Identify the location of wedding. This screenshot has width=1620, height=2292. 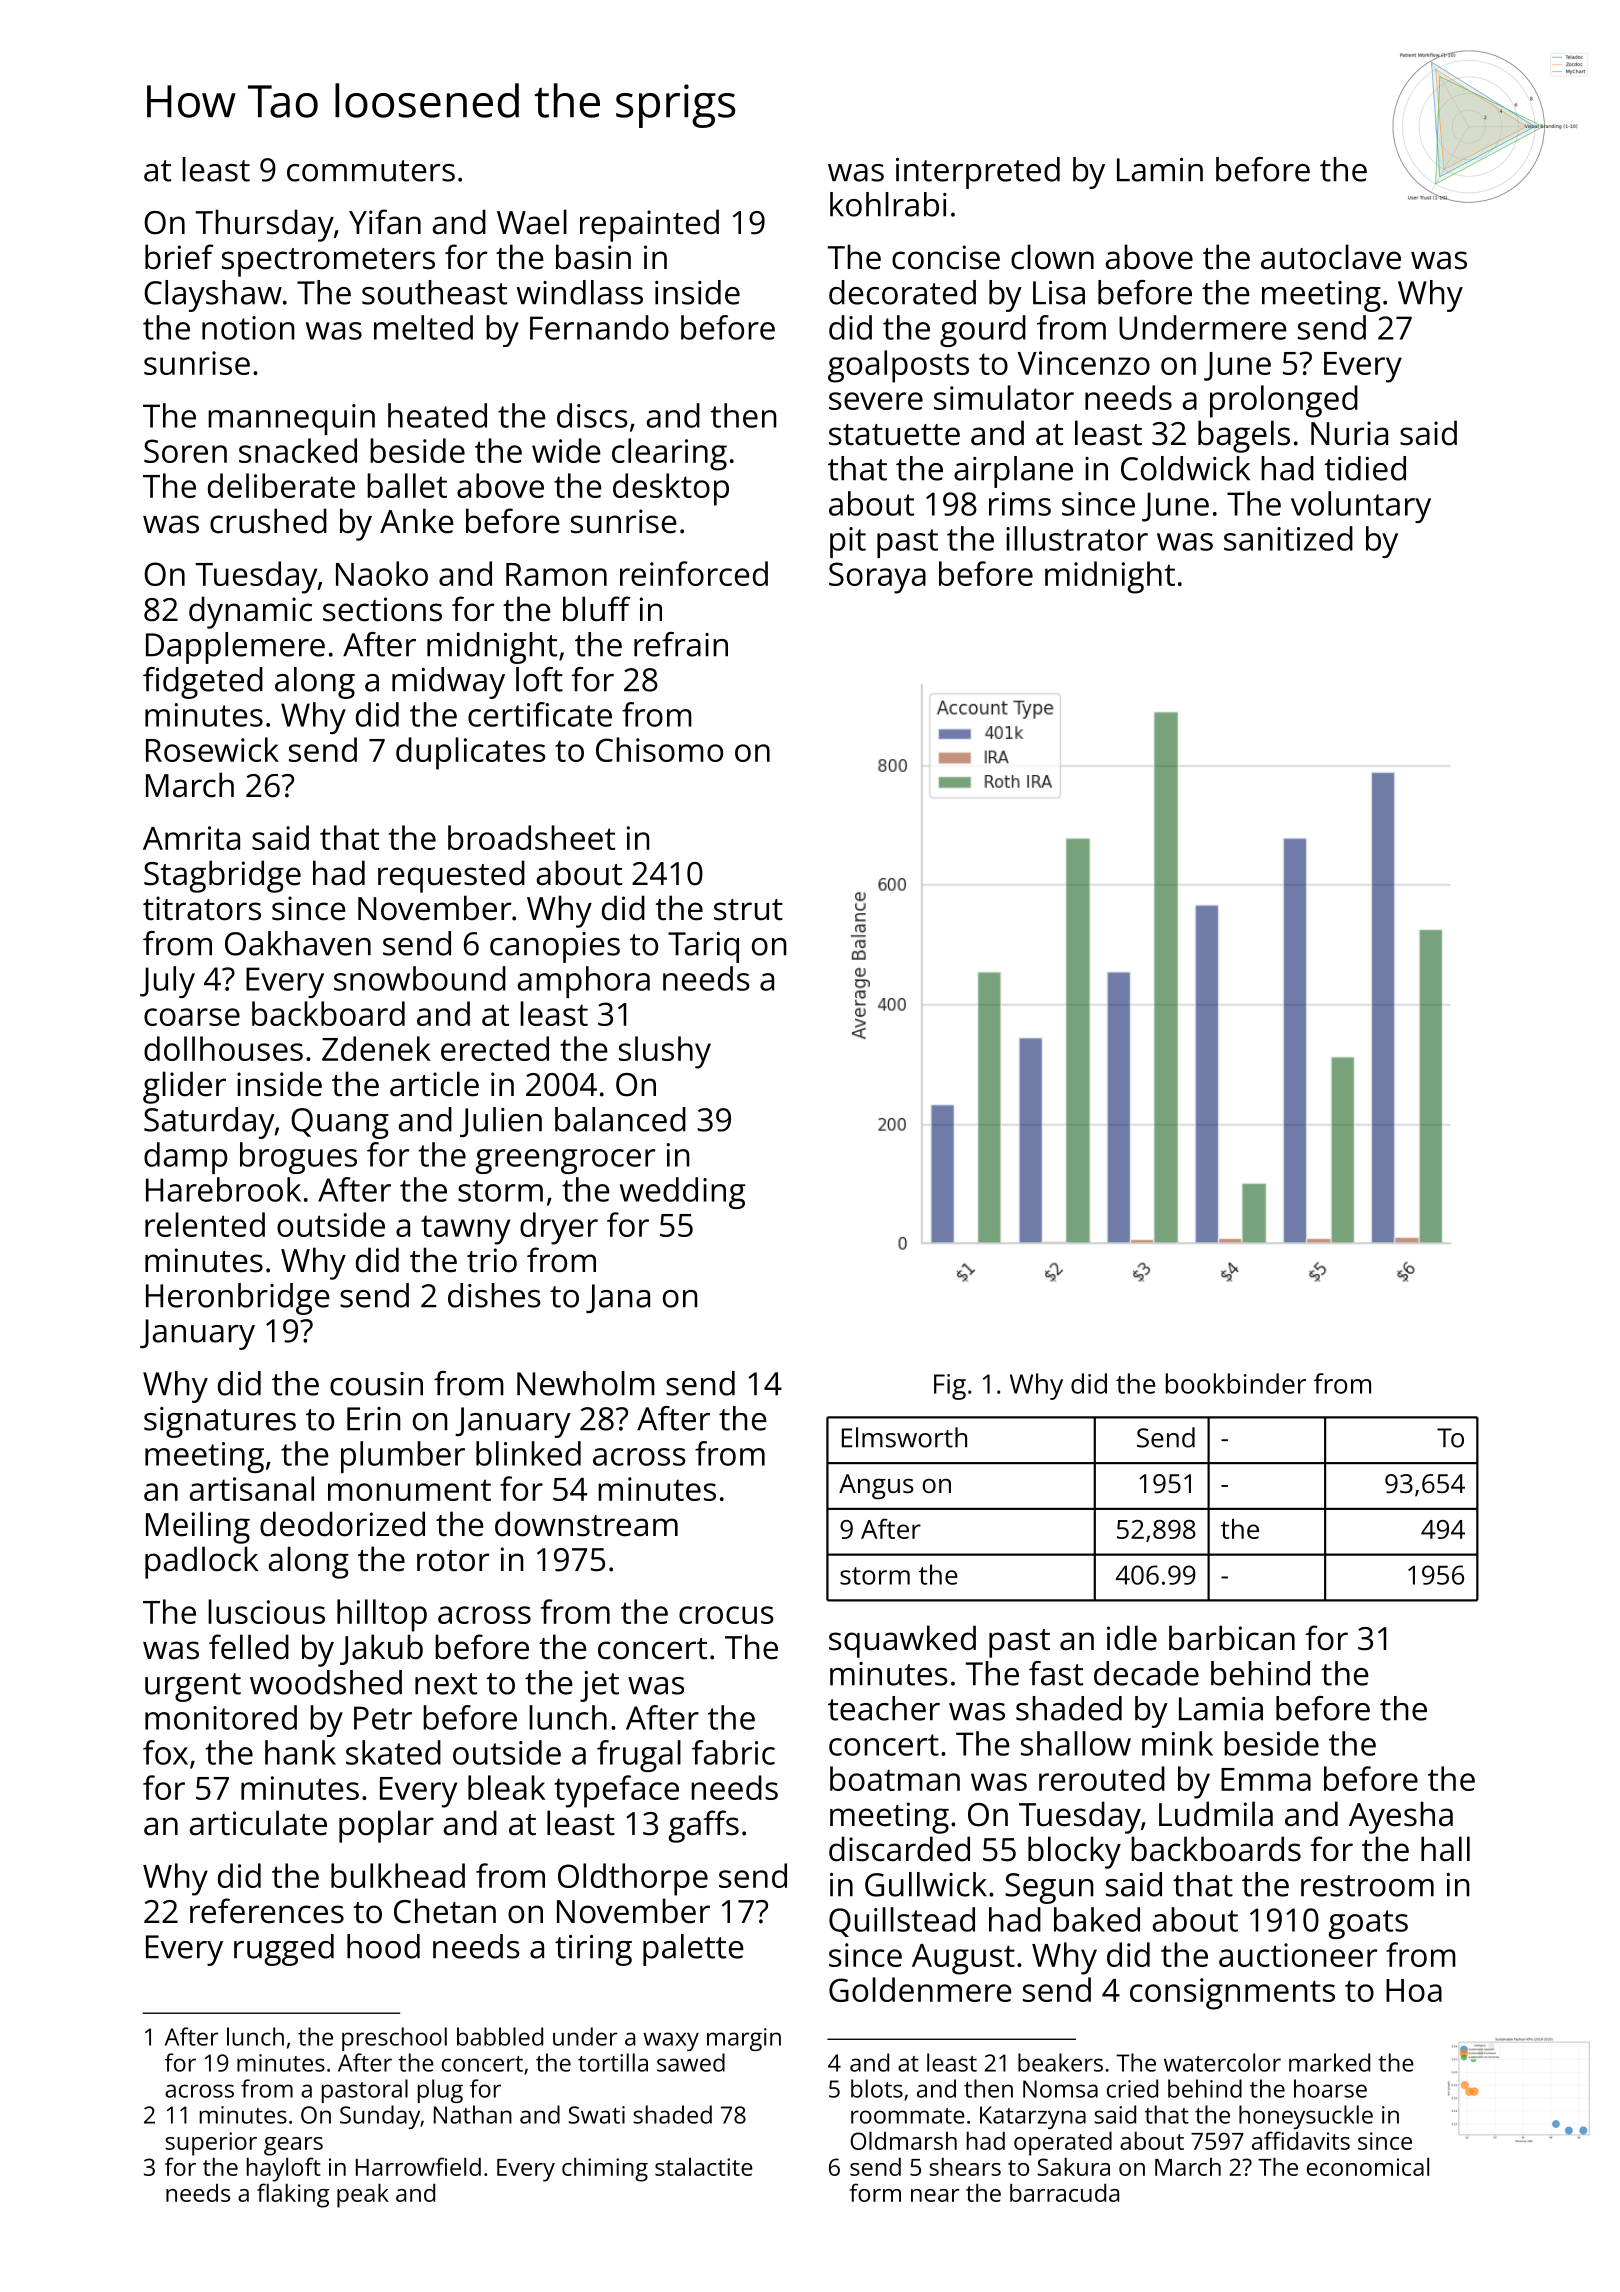
(682, 1193).
